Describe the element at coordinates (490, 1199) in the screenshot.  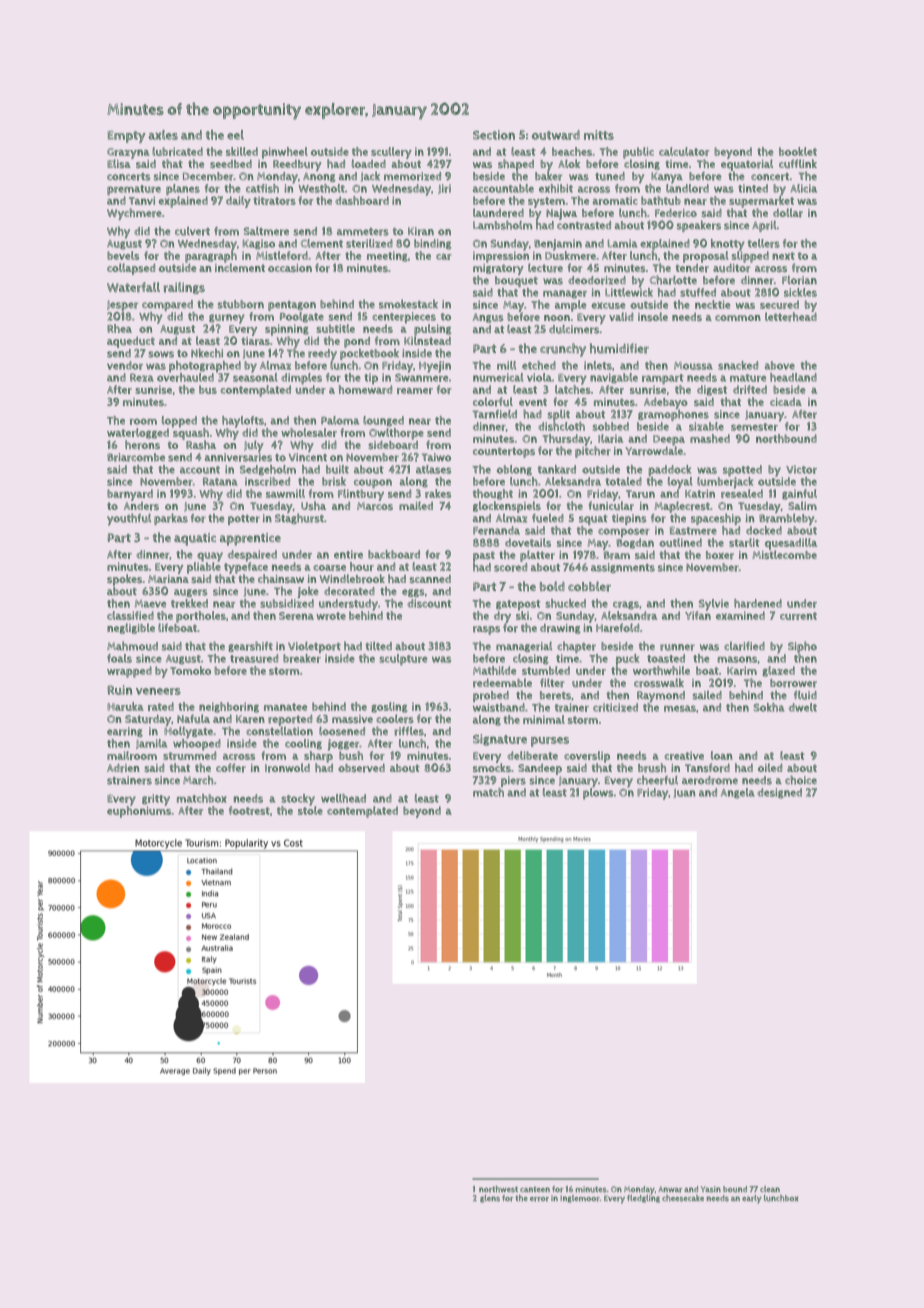
I see `glens` at that location.
